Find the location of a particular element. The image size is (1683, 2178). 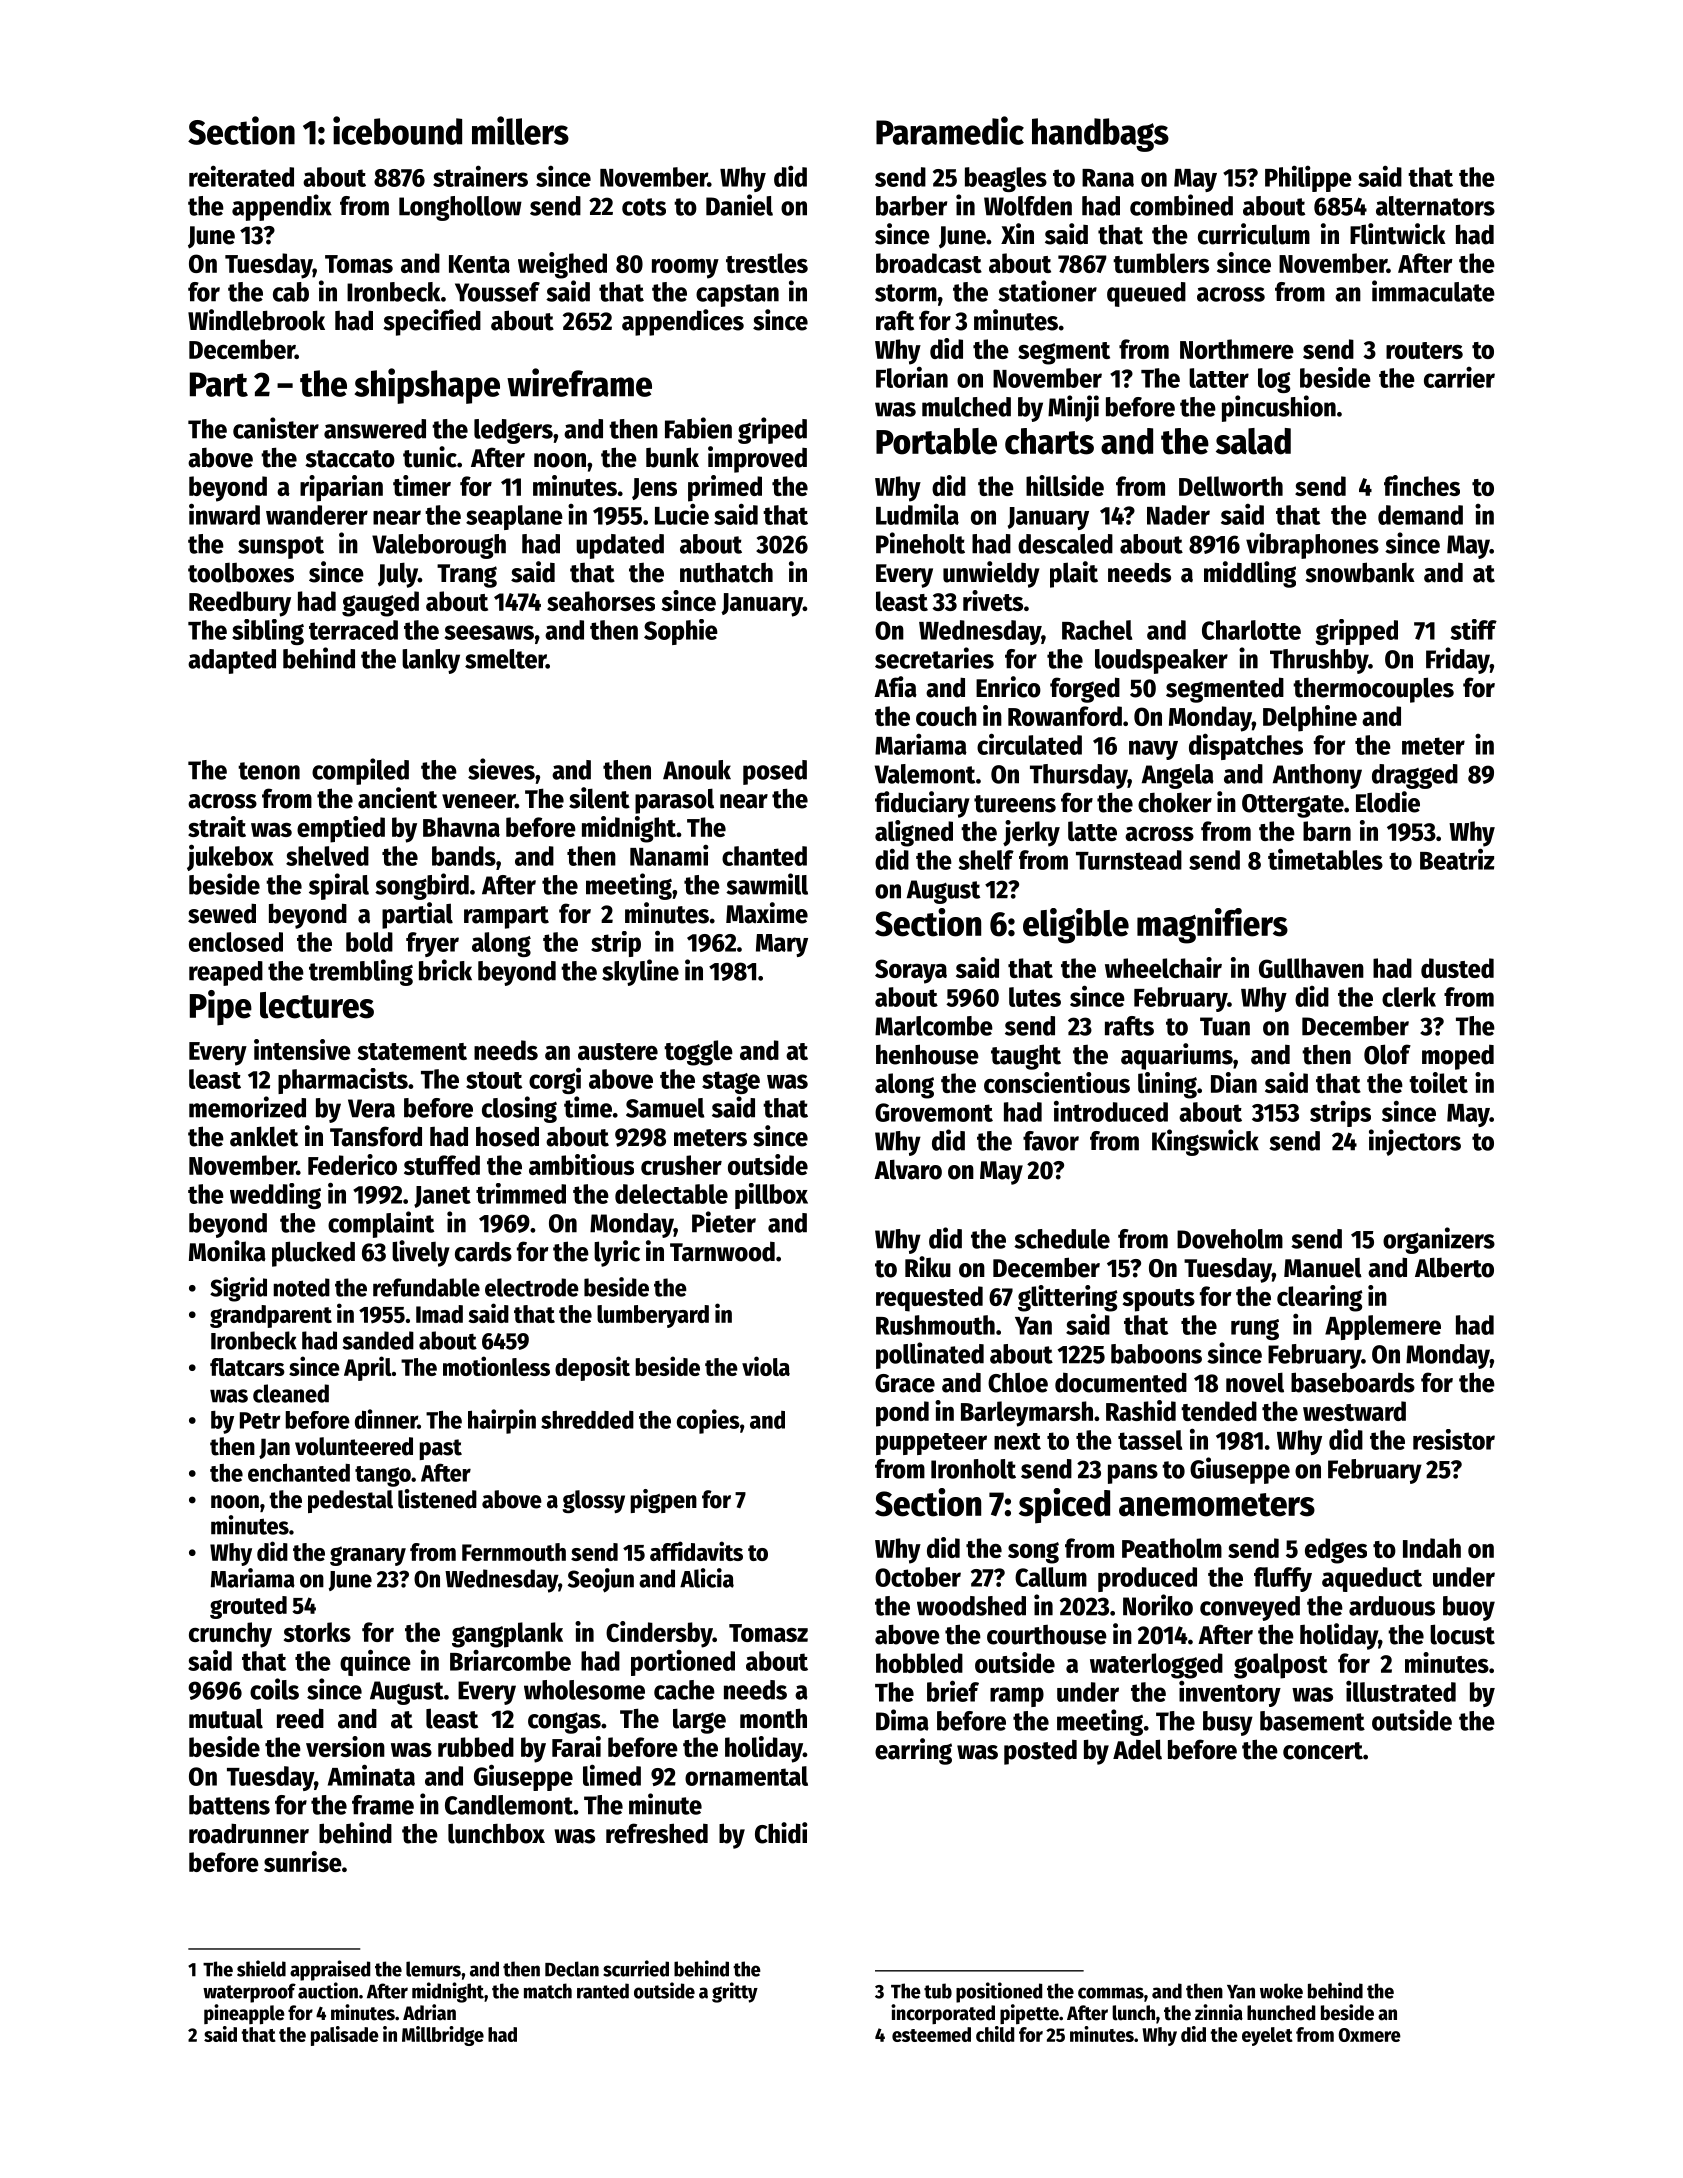

glittering is located at coordinates (1068, 1298).
